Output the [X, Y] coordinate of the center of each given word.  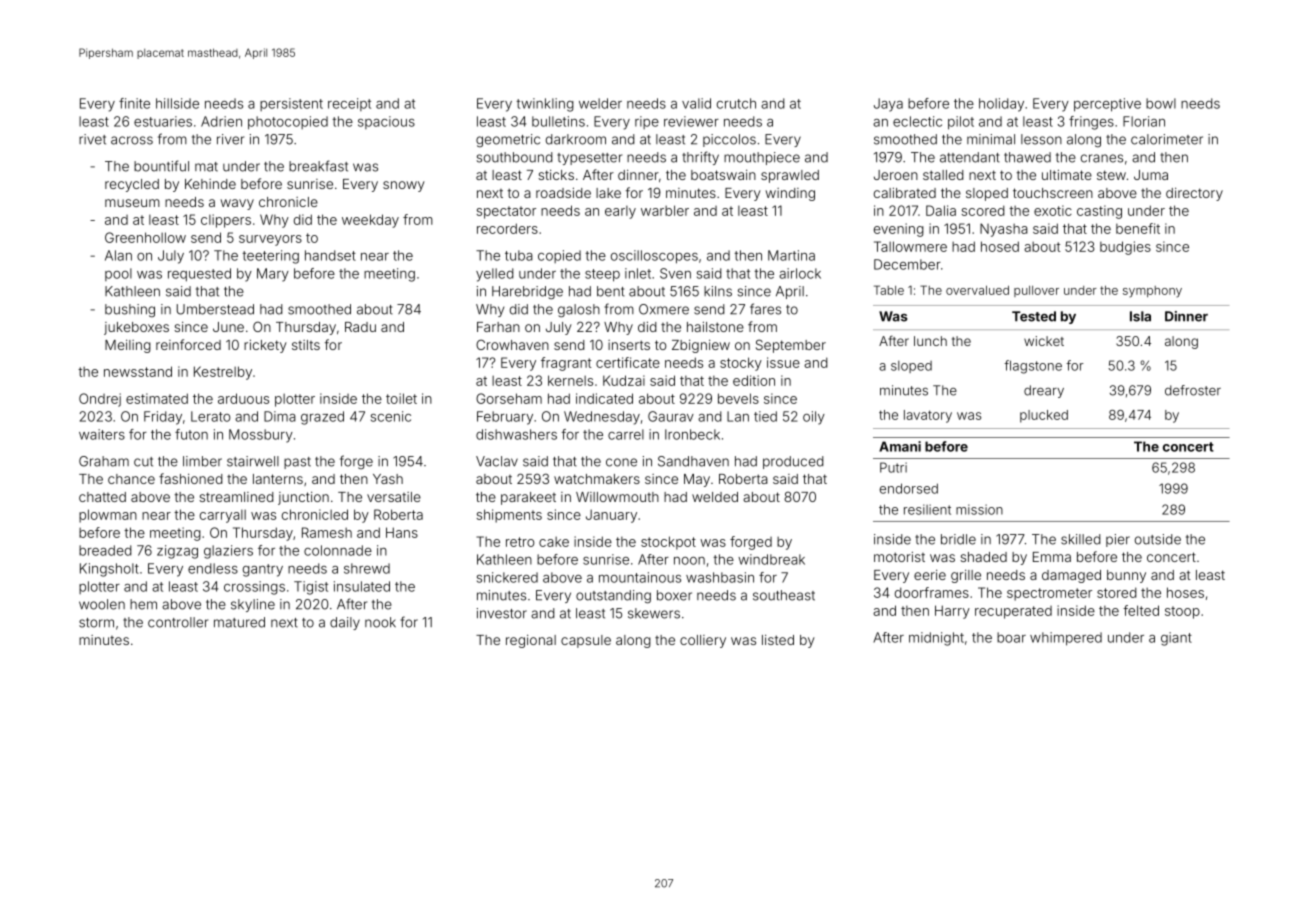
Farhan [498, 327]
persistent [291, 104]
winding [790, 194]
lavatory [928, 416]
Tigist [311, 588]
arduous [243, 398]
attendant [970, 157]
